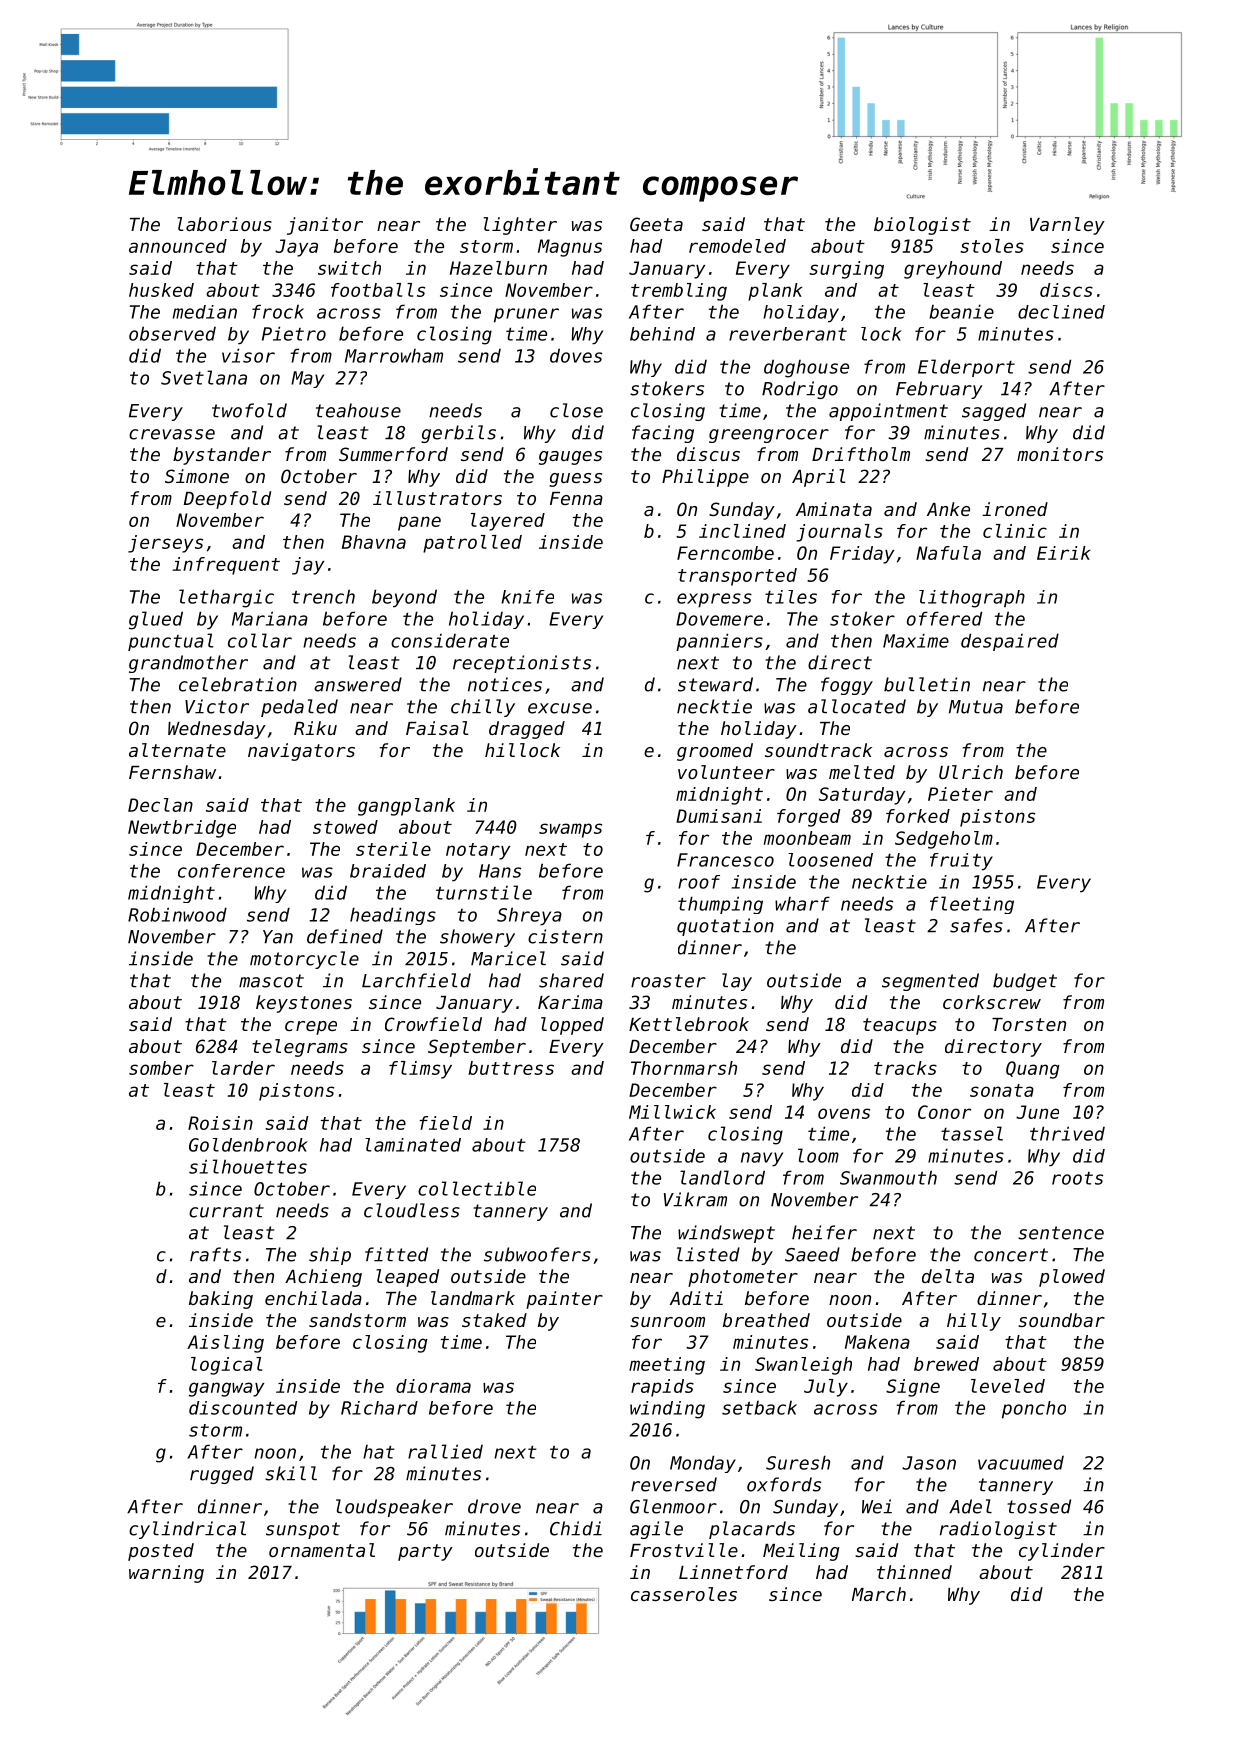  What do you see at coordinates (304, 1004) in the screenshot?
I see `keystones` at bounding box center [304, 1004].
